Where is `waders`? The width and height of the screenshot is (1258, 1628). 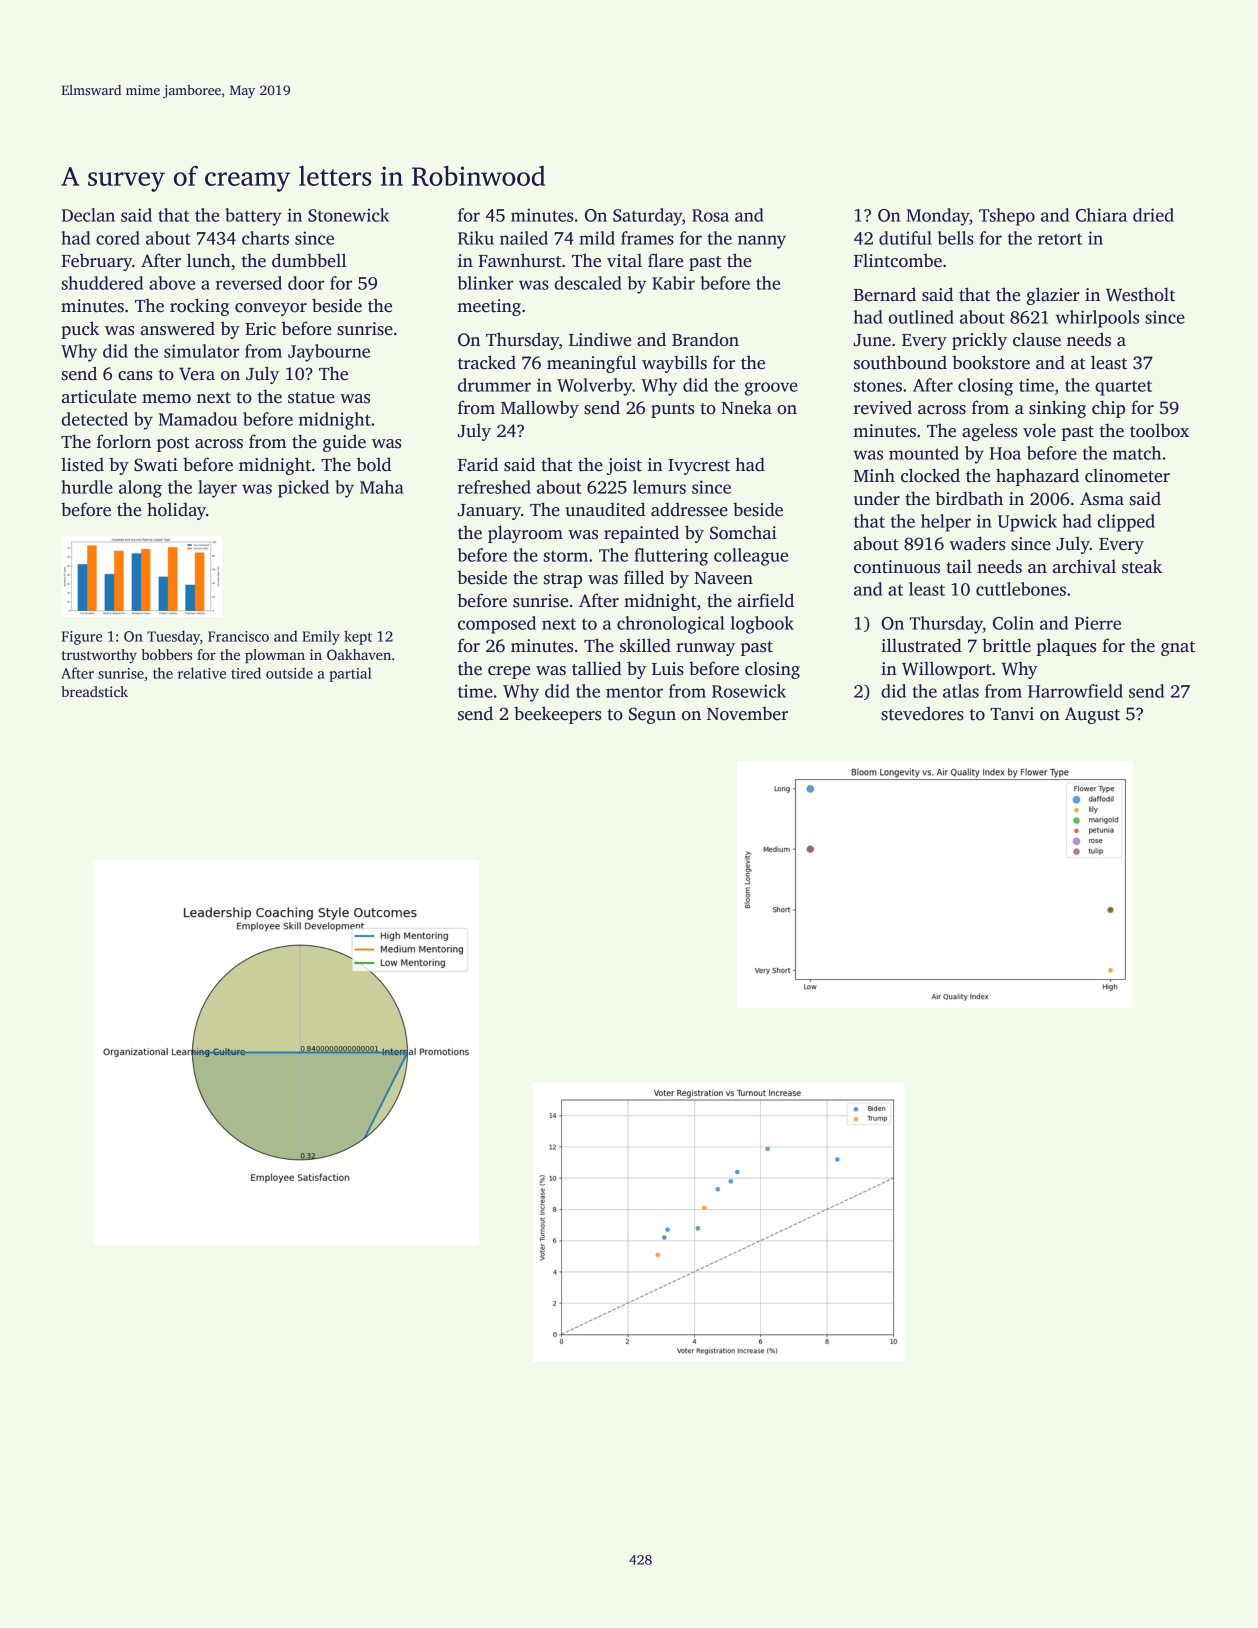
waders is located at coordinates (977, 543).
